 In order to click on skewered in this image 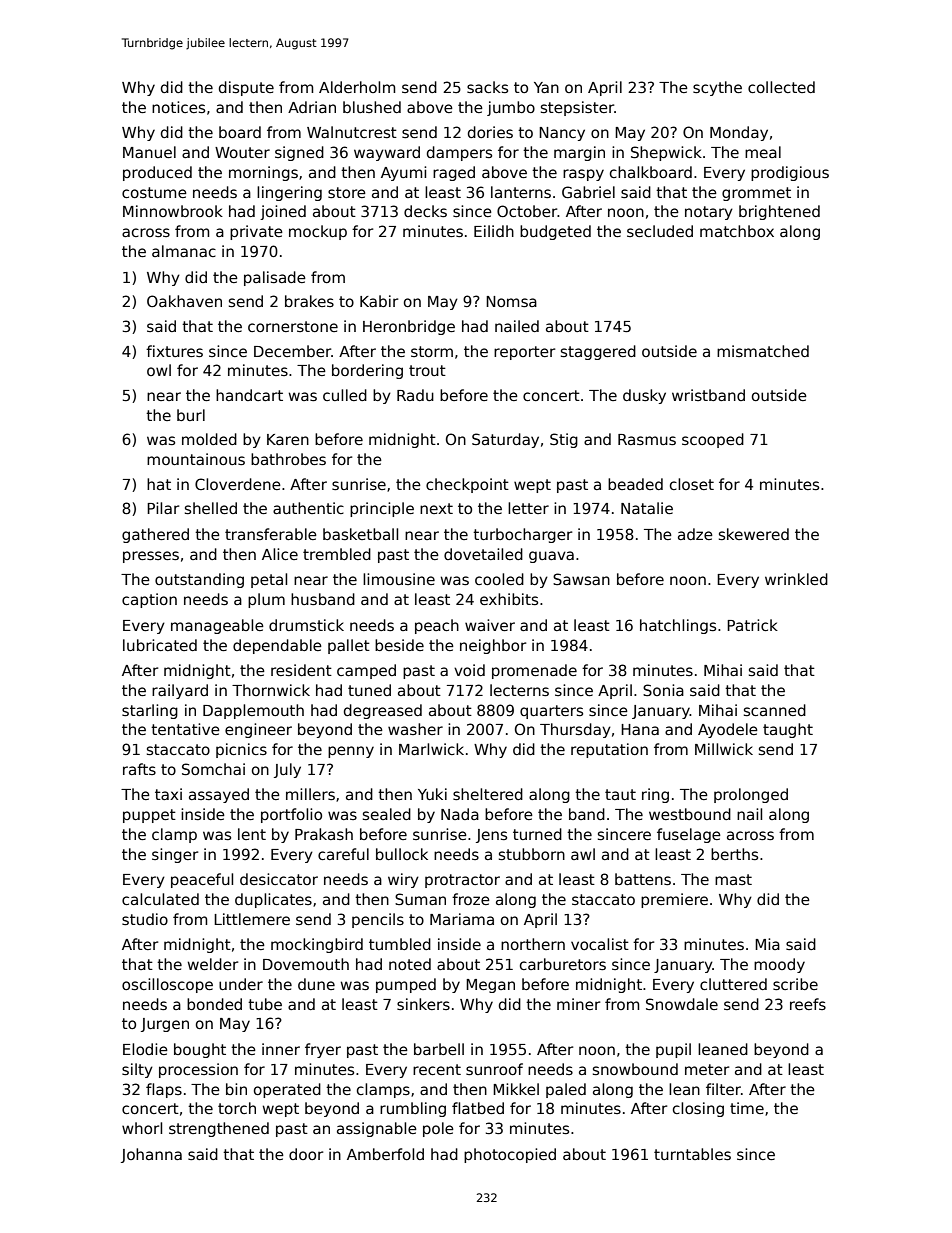, I will do `click(754, 534)`.
